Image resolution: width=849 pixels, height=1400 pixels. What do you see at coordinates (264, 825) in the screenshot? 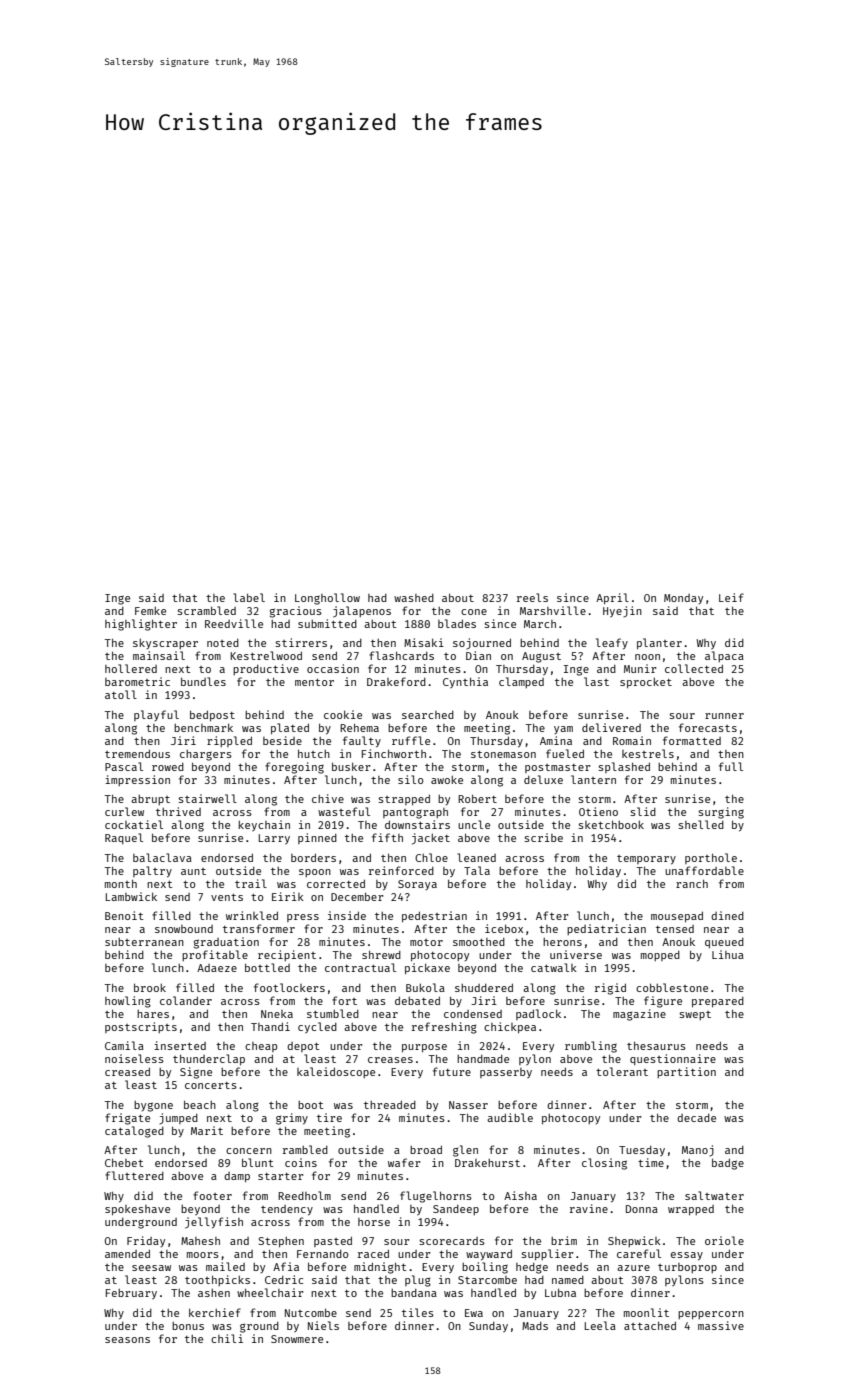
I see `keychain` at bounding box center [264, 825].
